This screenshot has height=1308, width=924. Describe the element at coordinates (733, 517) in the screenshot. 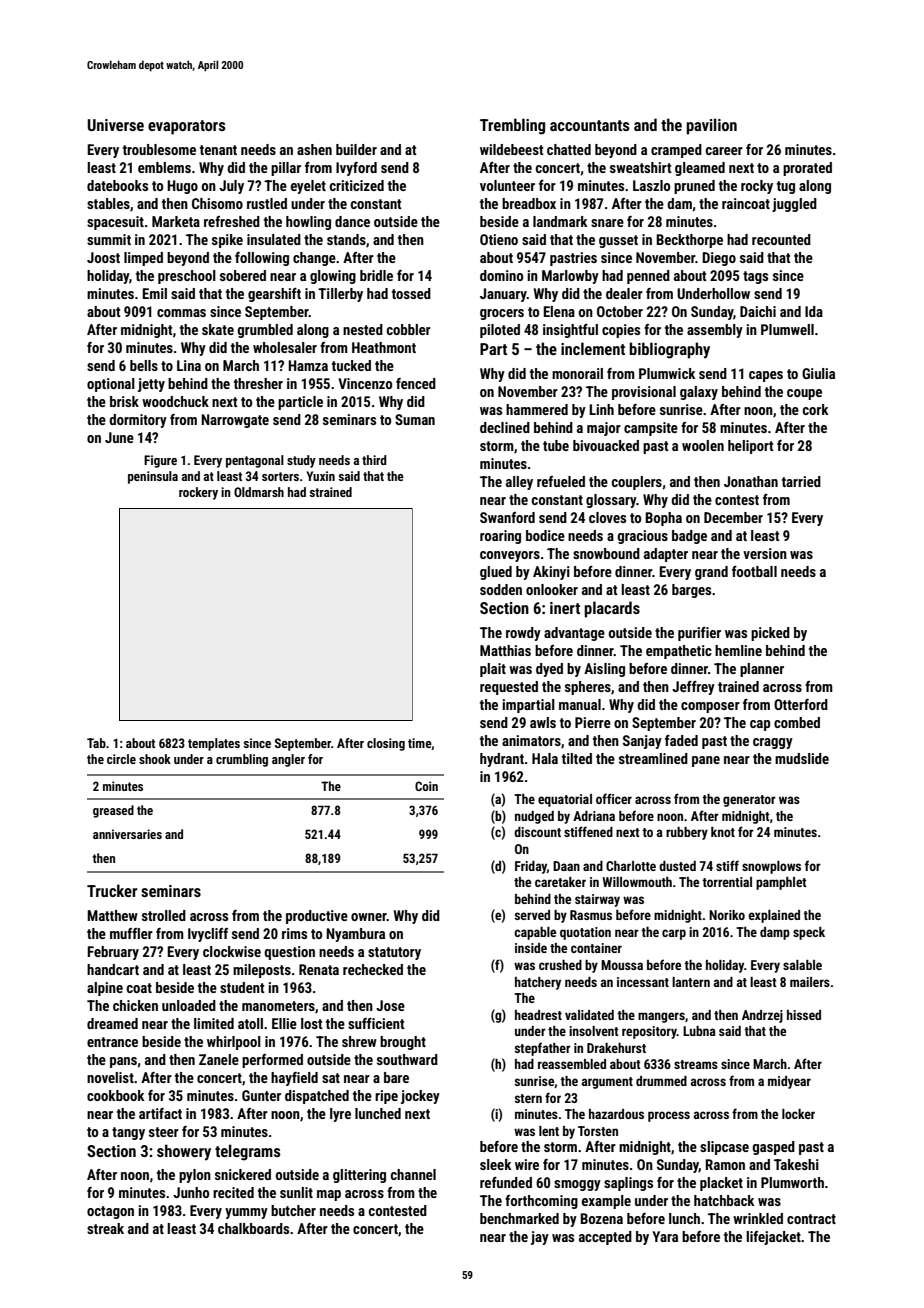

I see `December` at that location.
